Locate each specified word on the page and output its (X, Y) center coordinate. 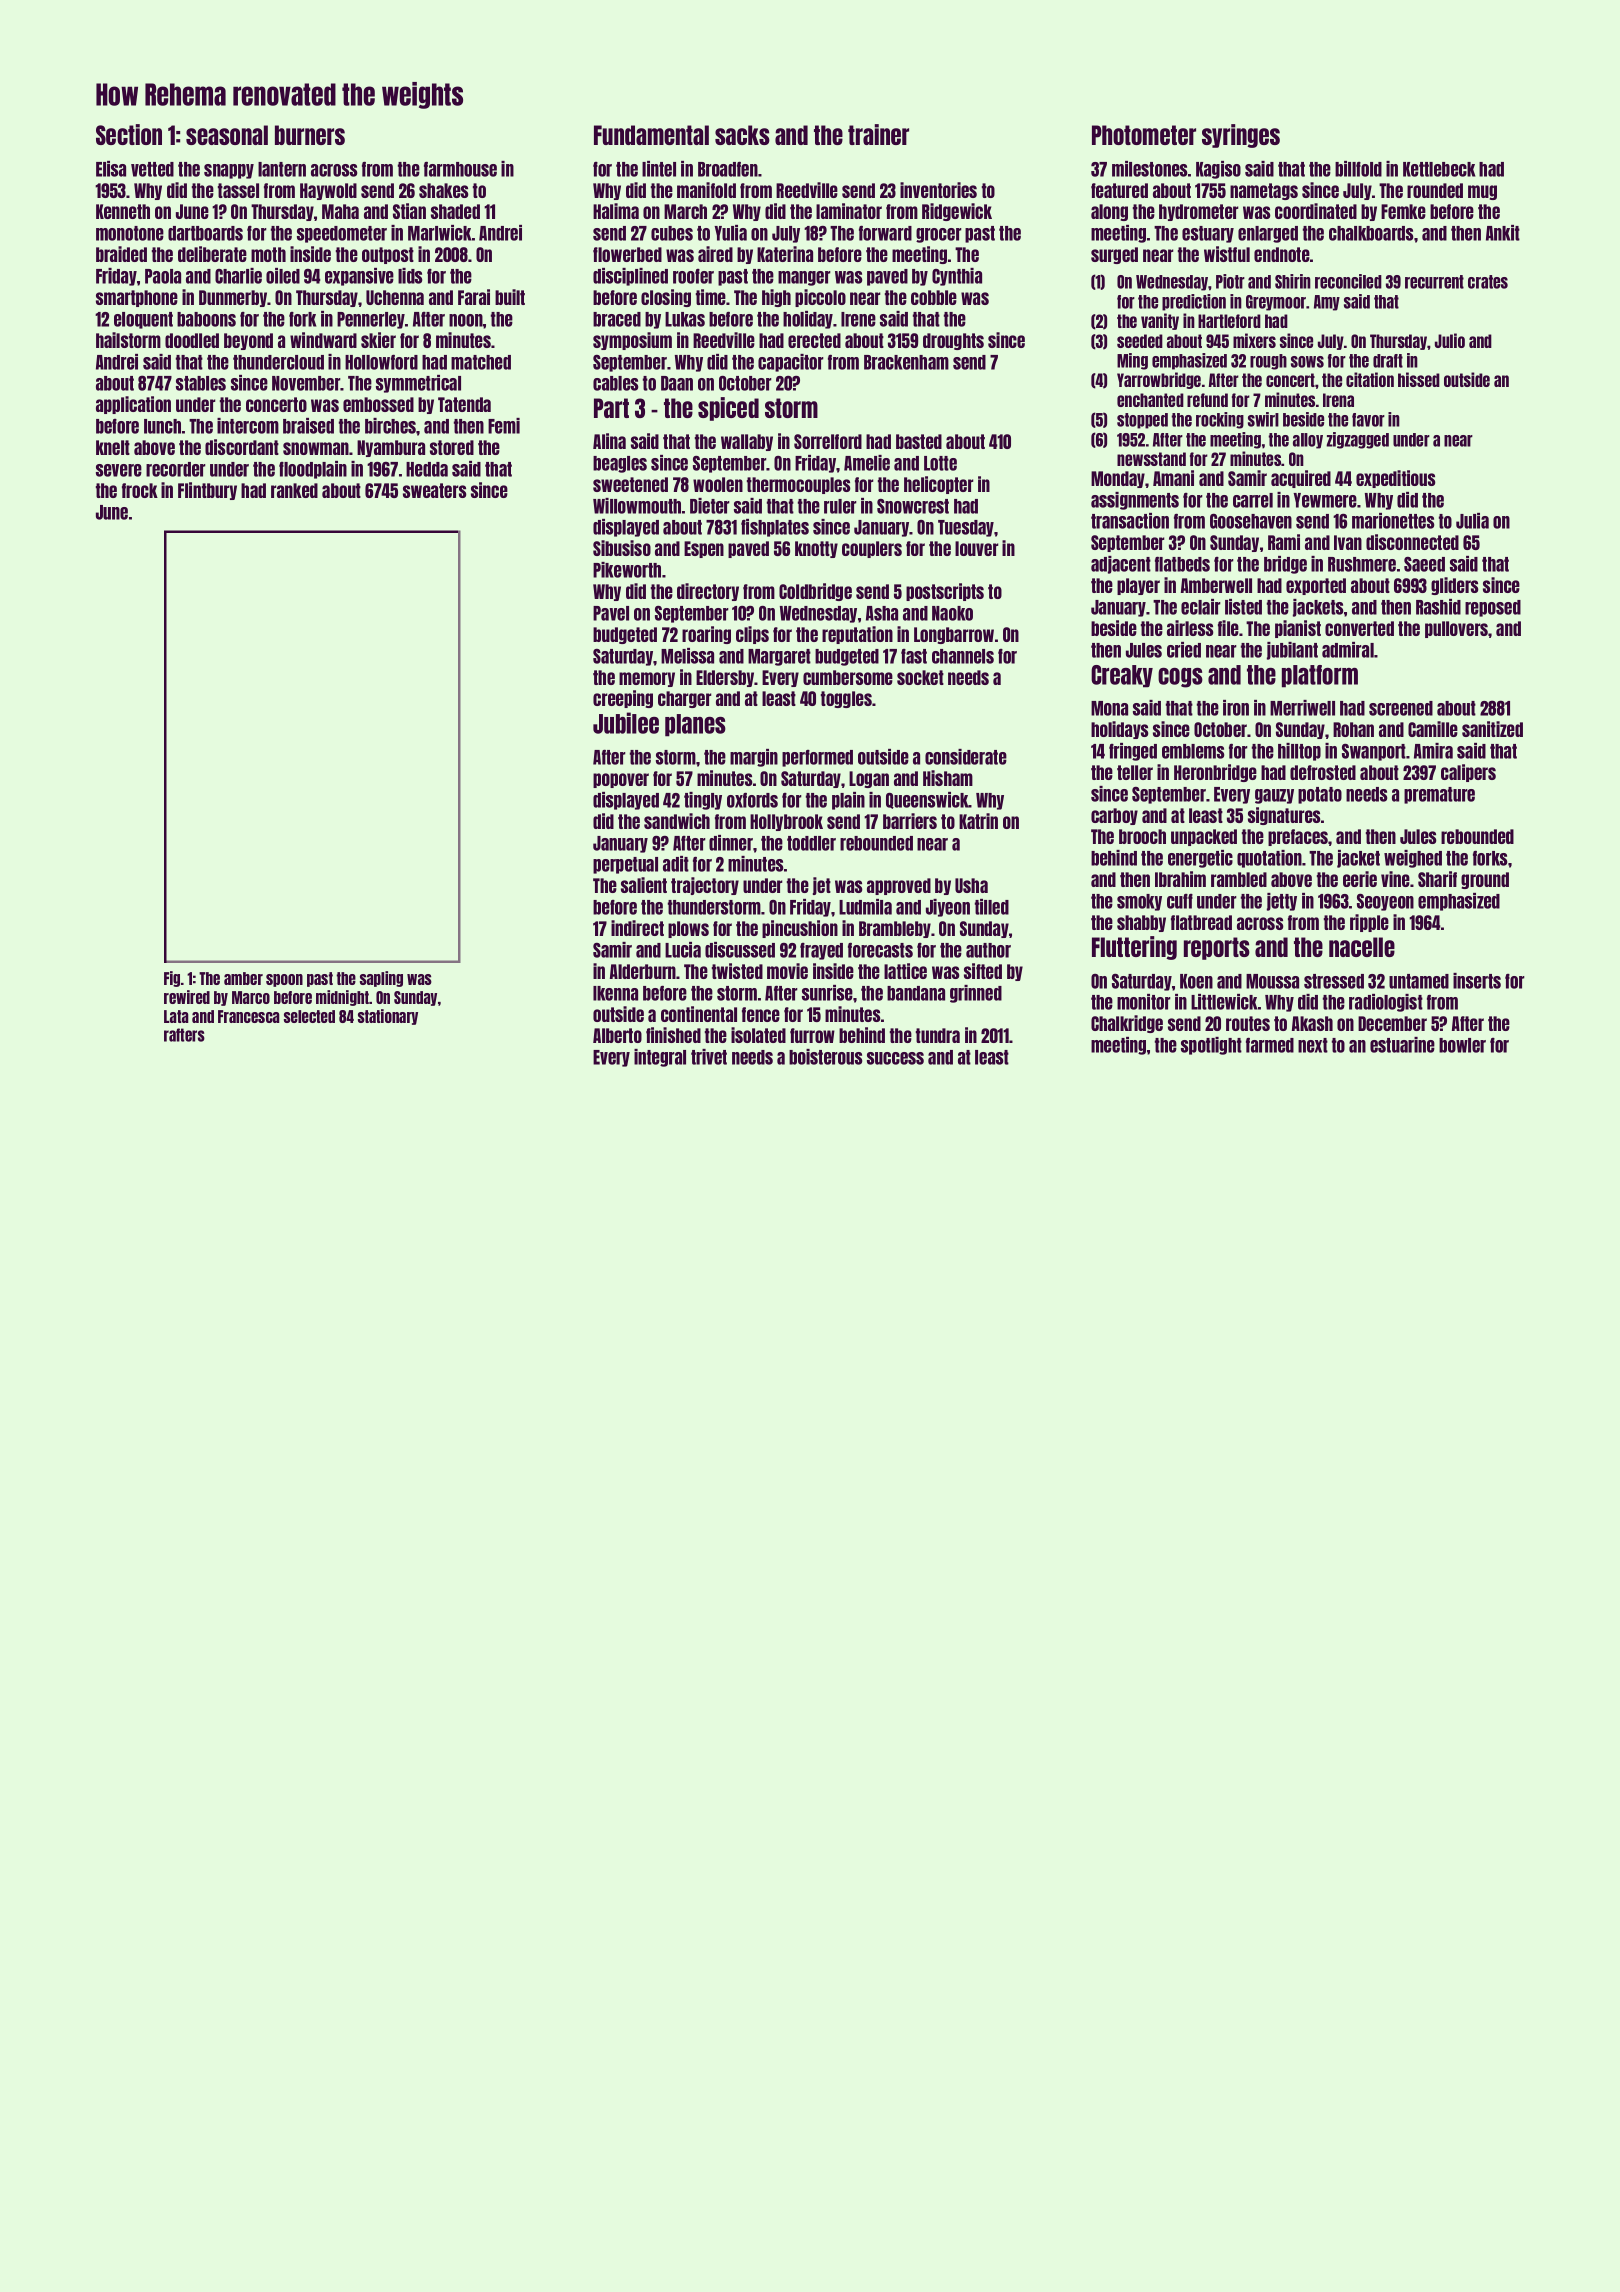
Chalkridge (1127, 1024)
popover (621, 780)
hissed (1419, 379)
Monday (1118, 479)
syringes (1241, 136)
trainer (878, 134)
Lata (176, 1016)
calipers (1468, 773)
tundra (938, 1035)
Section (129, 134)
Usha (971, 885)
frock (140, 490)
